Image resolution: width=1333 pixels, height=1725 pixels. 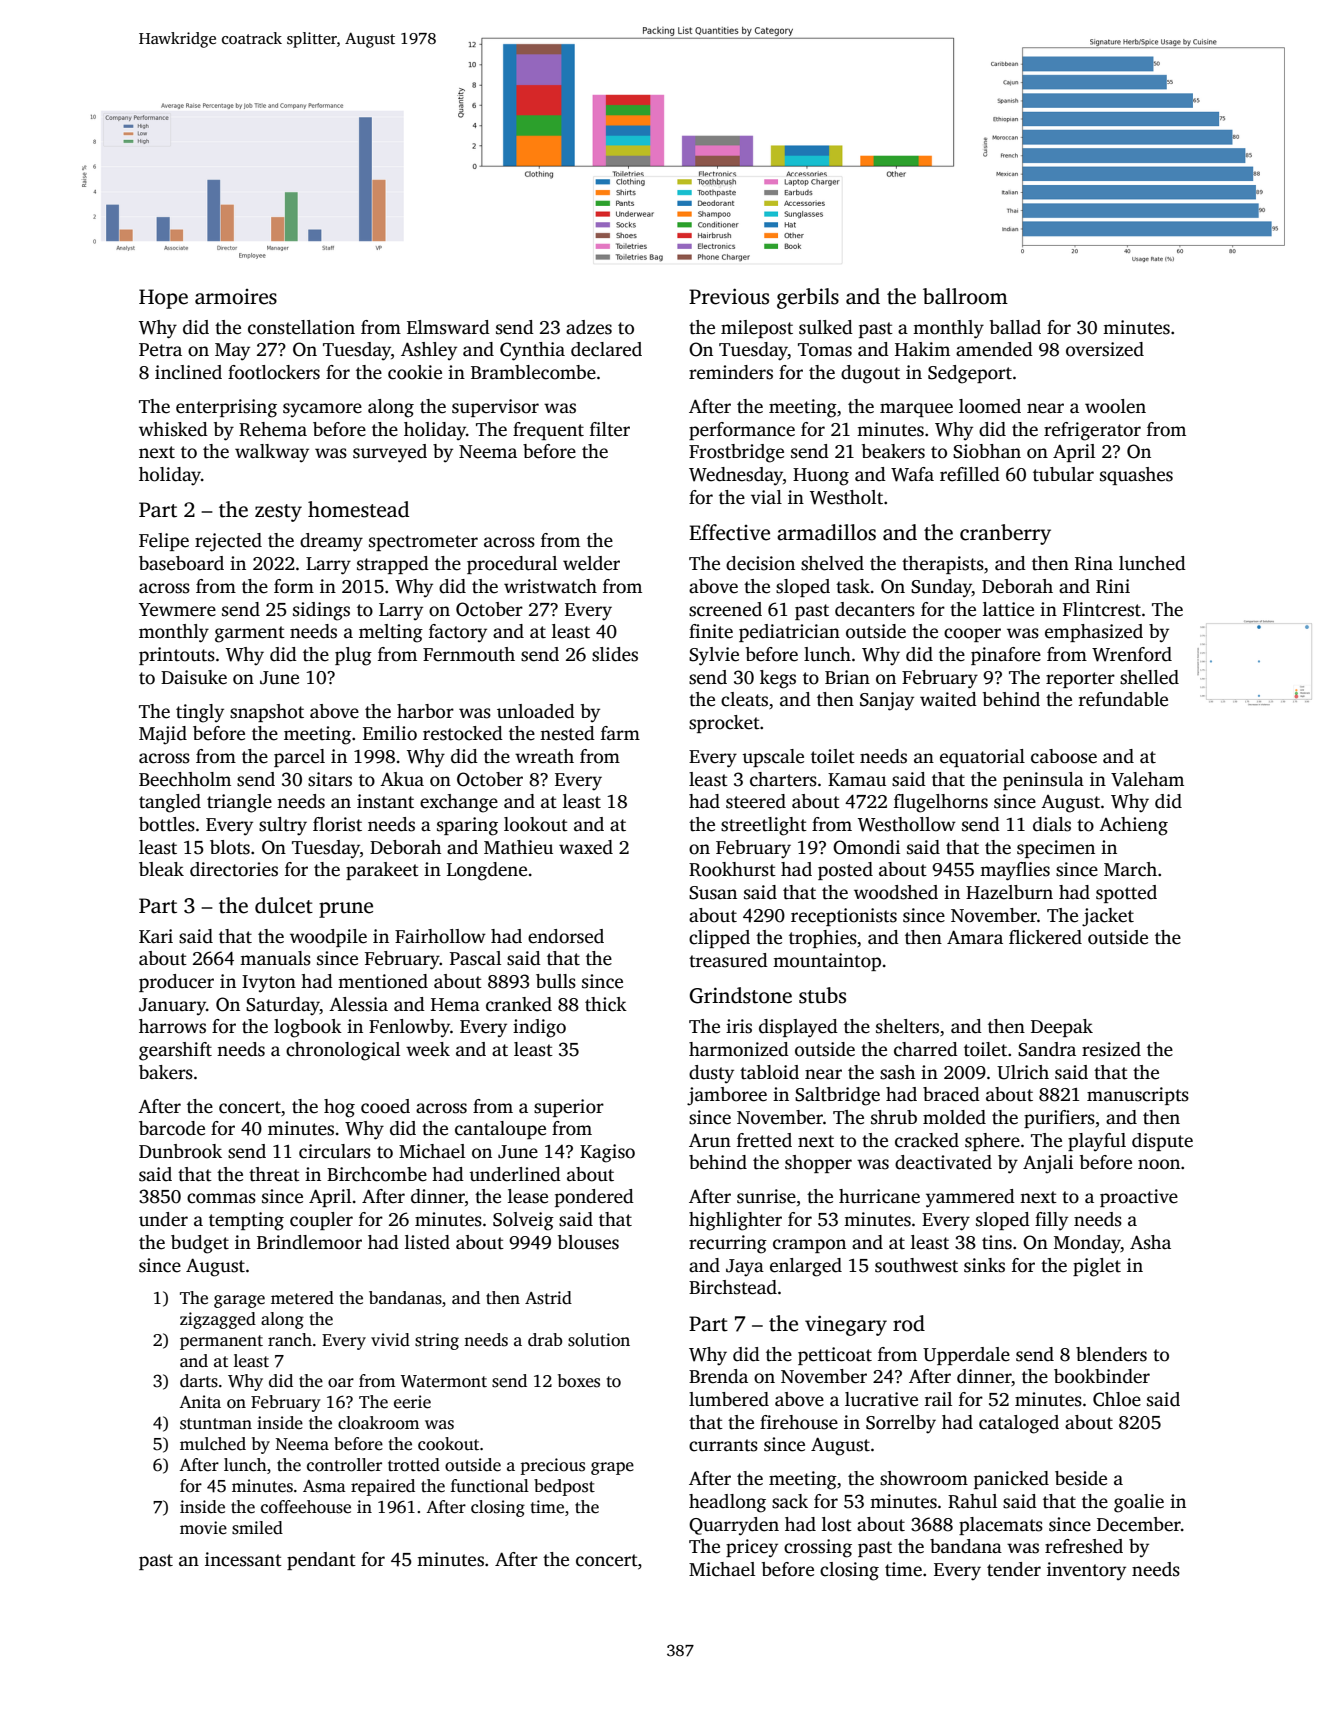 What do you see at coordinates (1014, 1569) in the screenshot?
I see `tender` at bounding box center [1014, 1569].
